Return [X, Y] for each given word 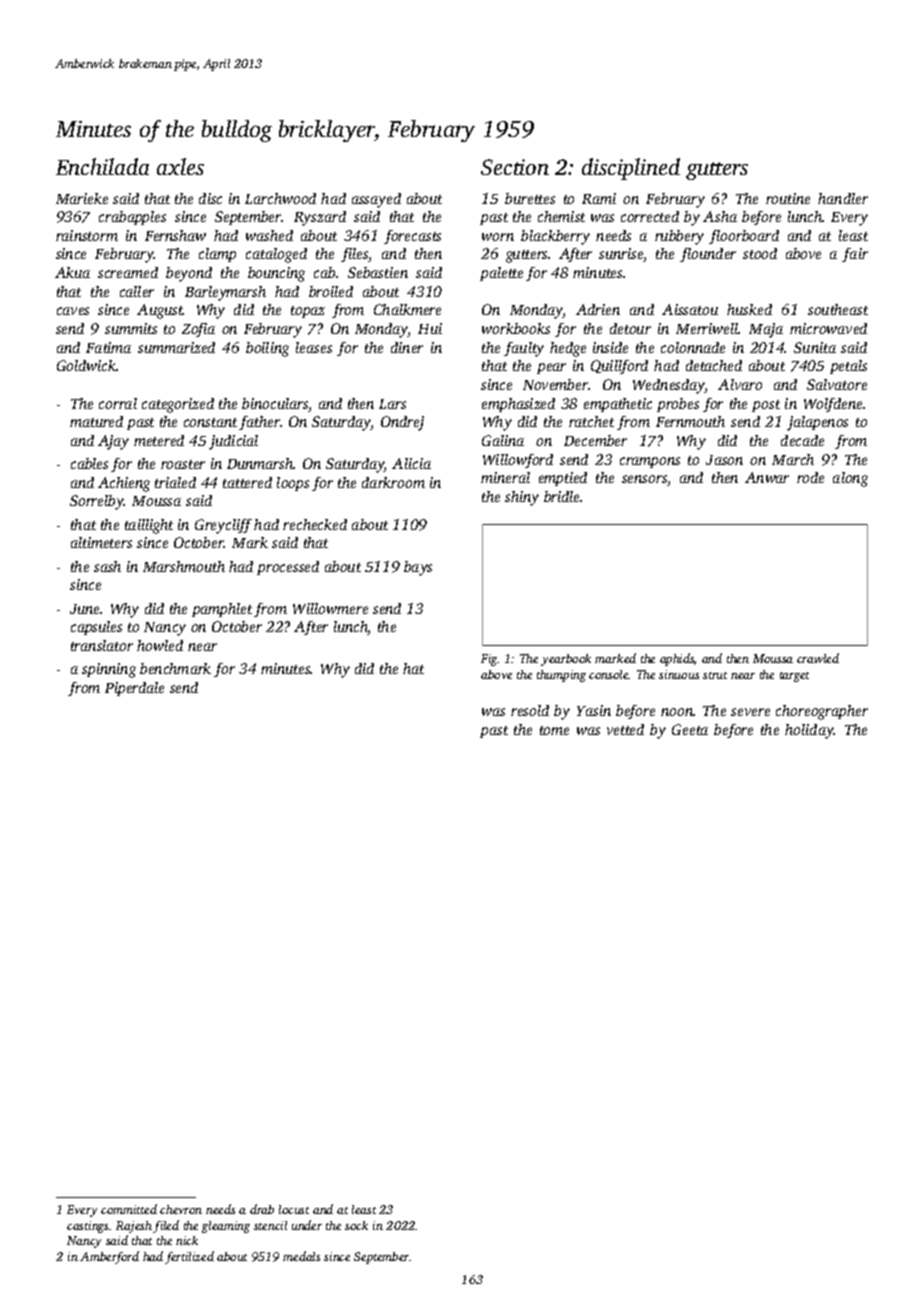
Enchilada [102, 166]
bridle [562, 496]
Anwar [767, 477]
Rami [599, 198]
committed [129, 1209]
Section [515, 167]
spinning [109, 670]
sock [356, 1225]
